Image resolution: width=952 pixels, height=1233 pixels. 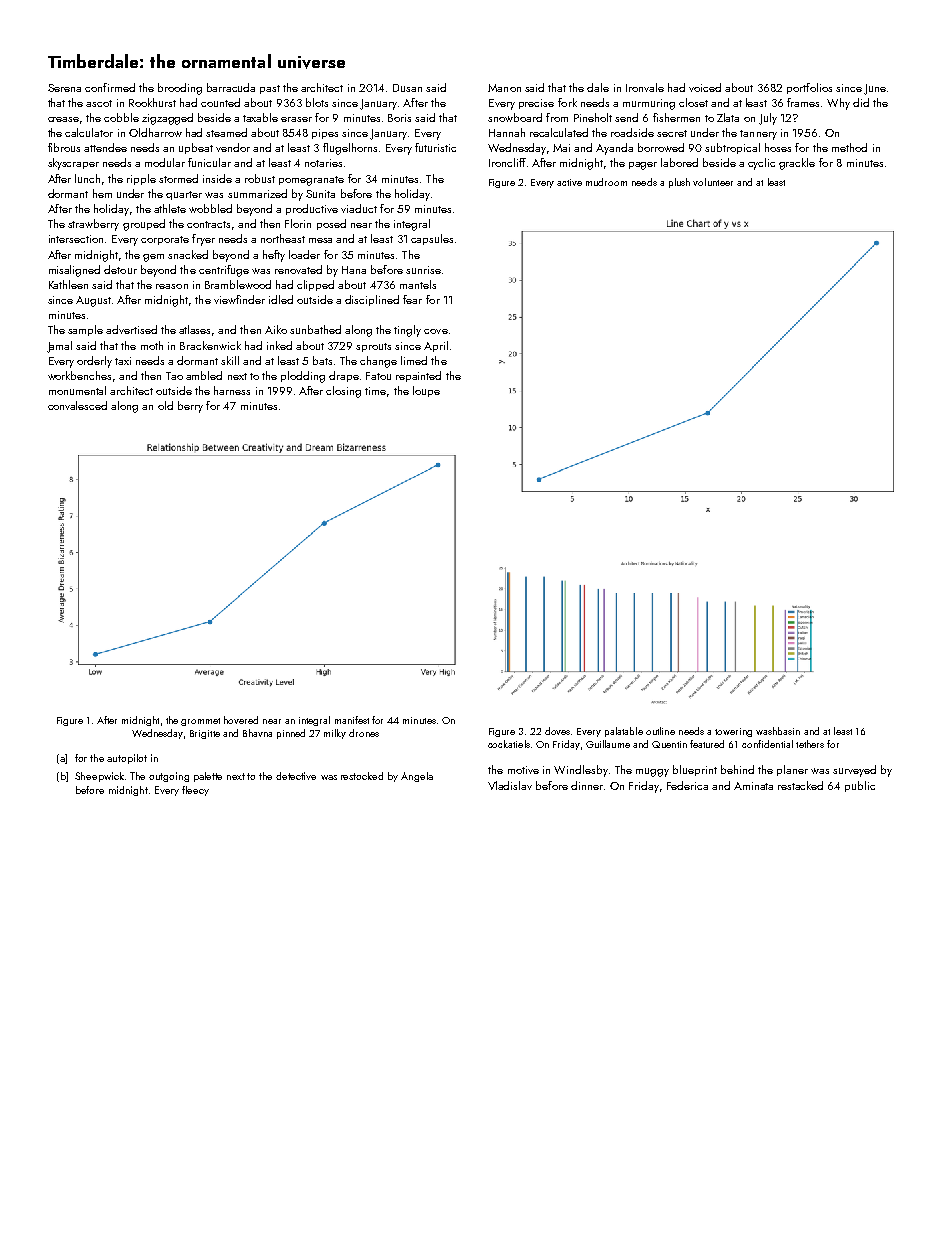 What do you see at coordinates (558, 731) in the document?
I see `doves` at bounding box center [558, 731].
